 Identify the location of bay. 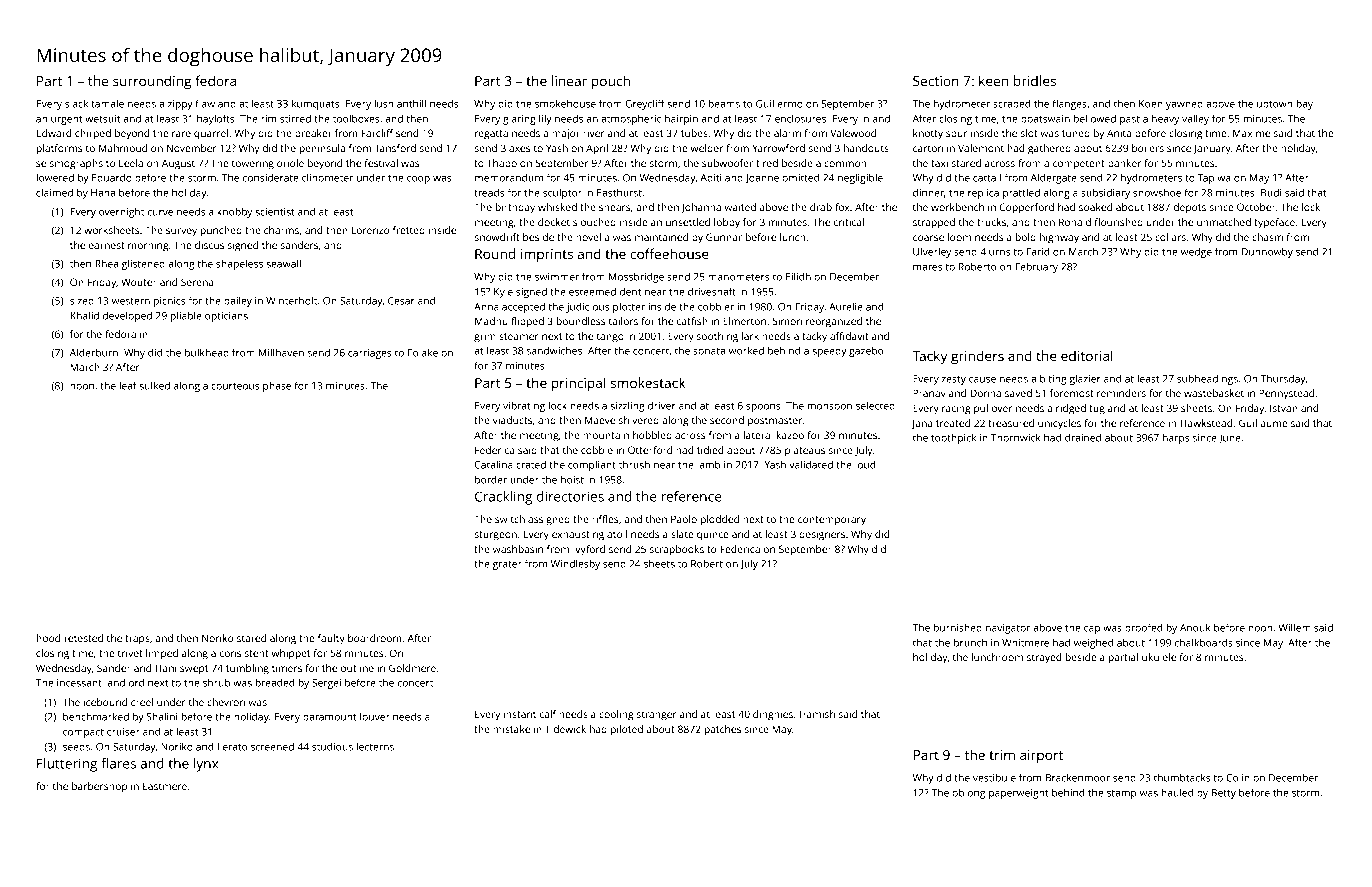
(1304, 105).
